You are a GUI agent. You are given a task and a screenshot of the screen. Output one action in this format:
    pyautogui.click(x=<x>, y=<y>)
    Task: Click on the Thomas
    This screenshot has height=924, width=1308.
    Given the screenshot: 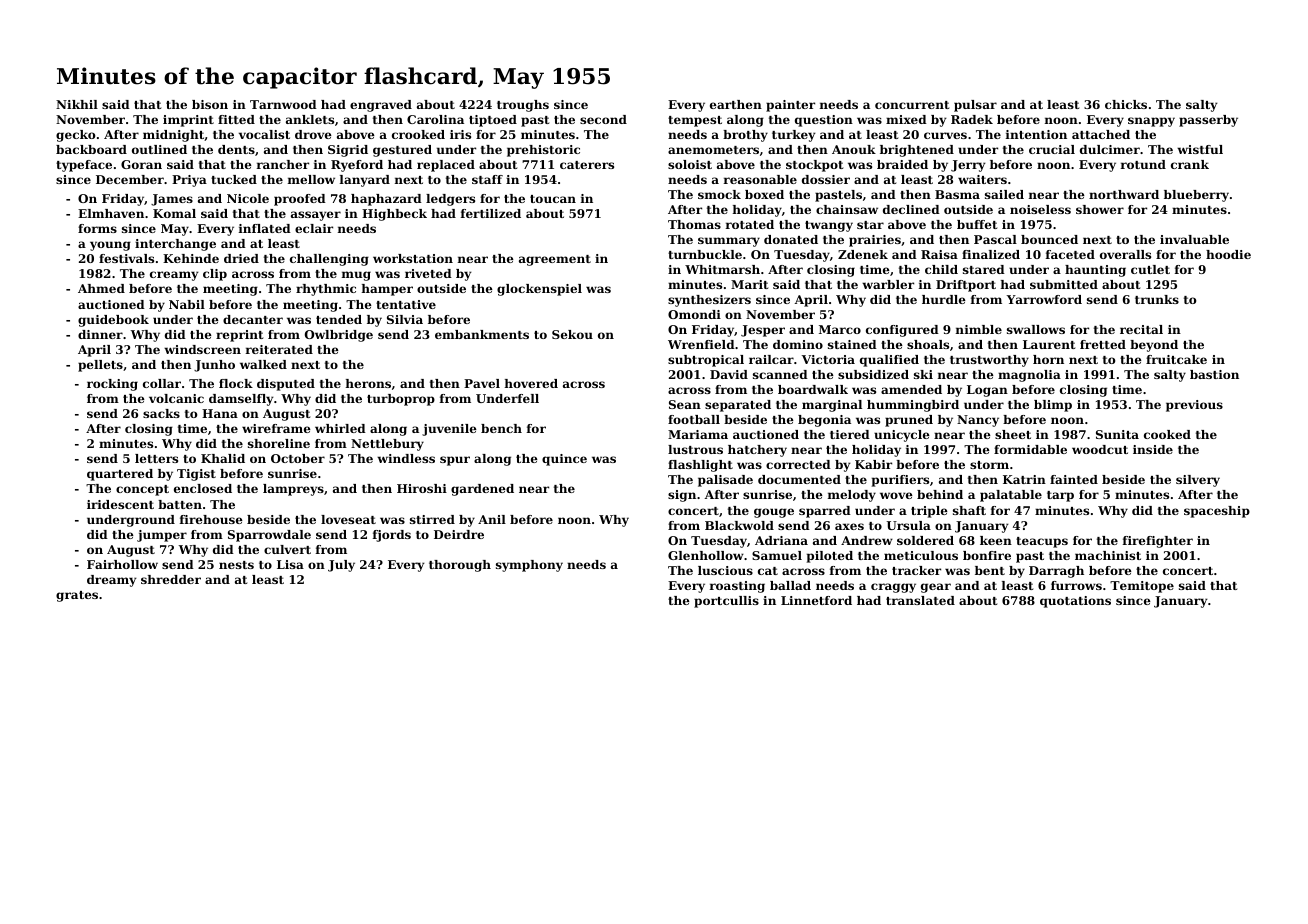 What is the action you would take?
    pyautogui.click(x=694, y=224)
